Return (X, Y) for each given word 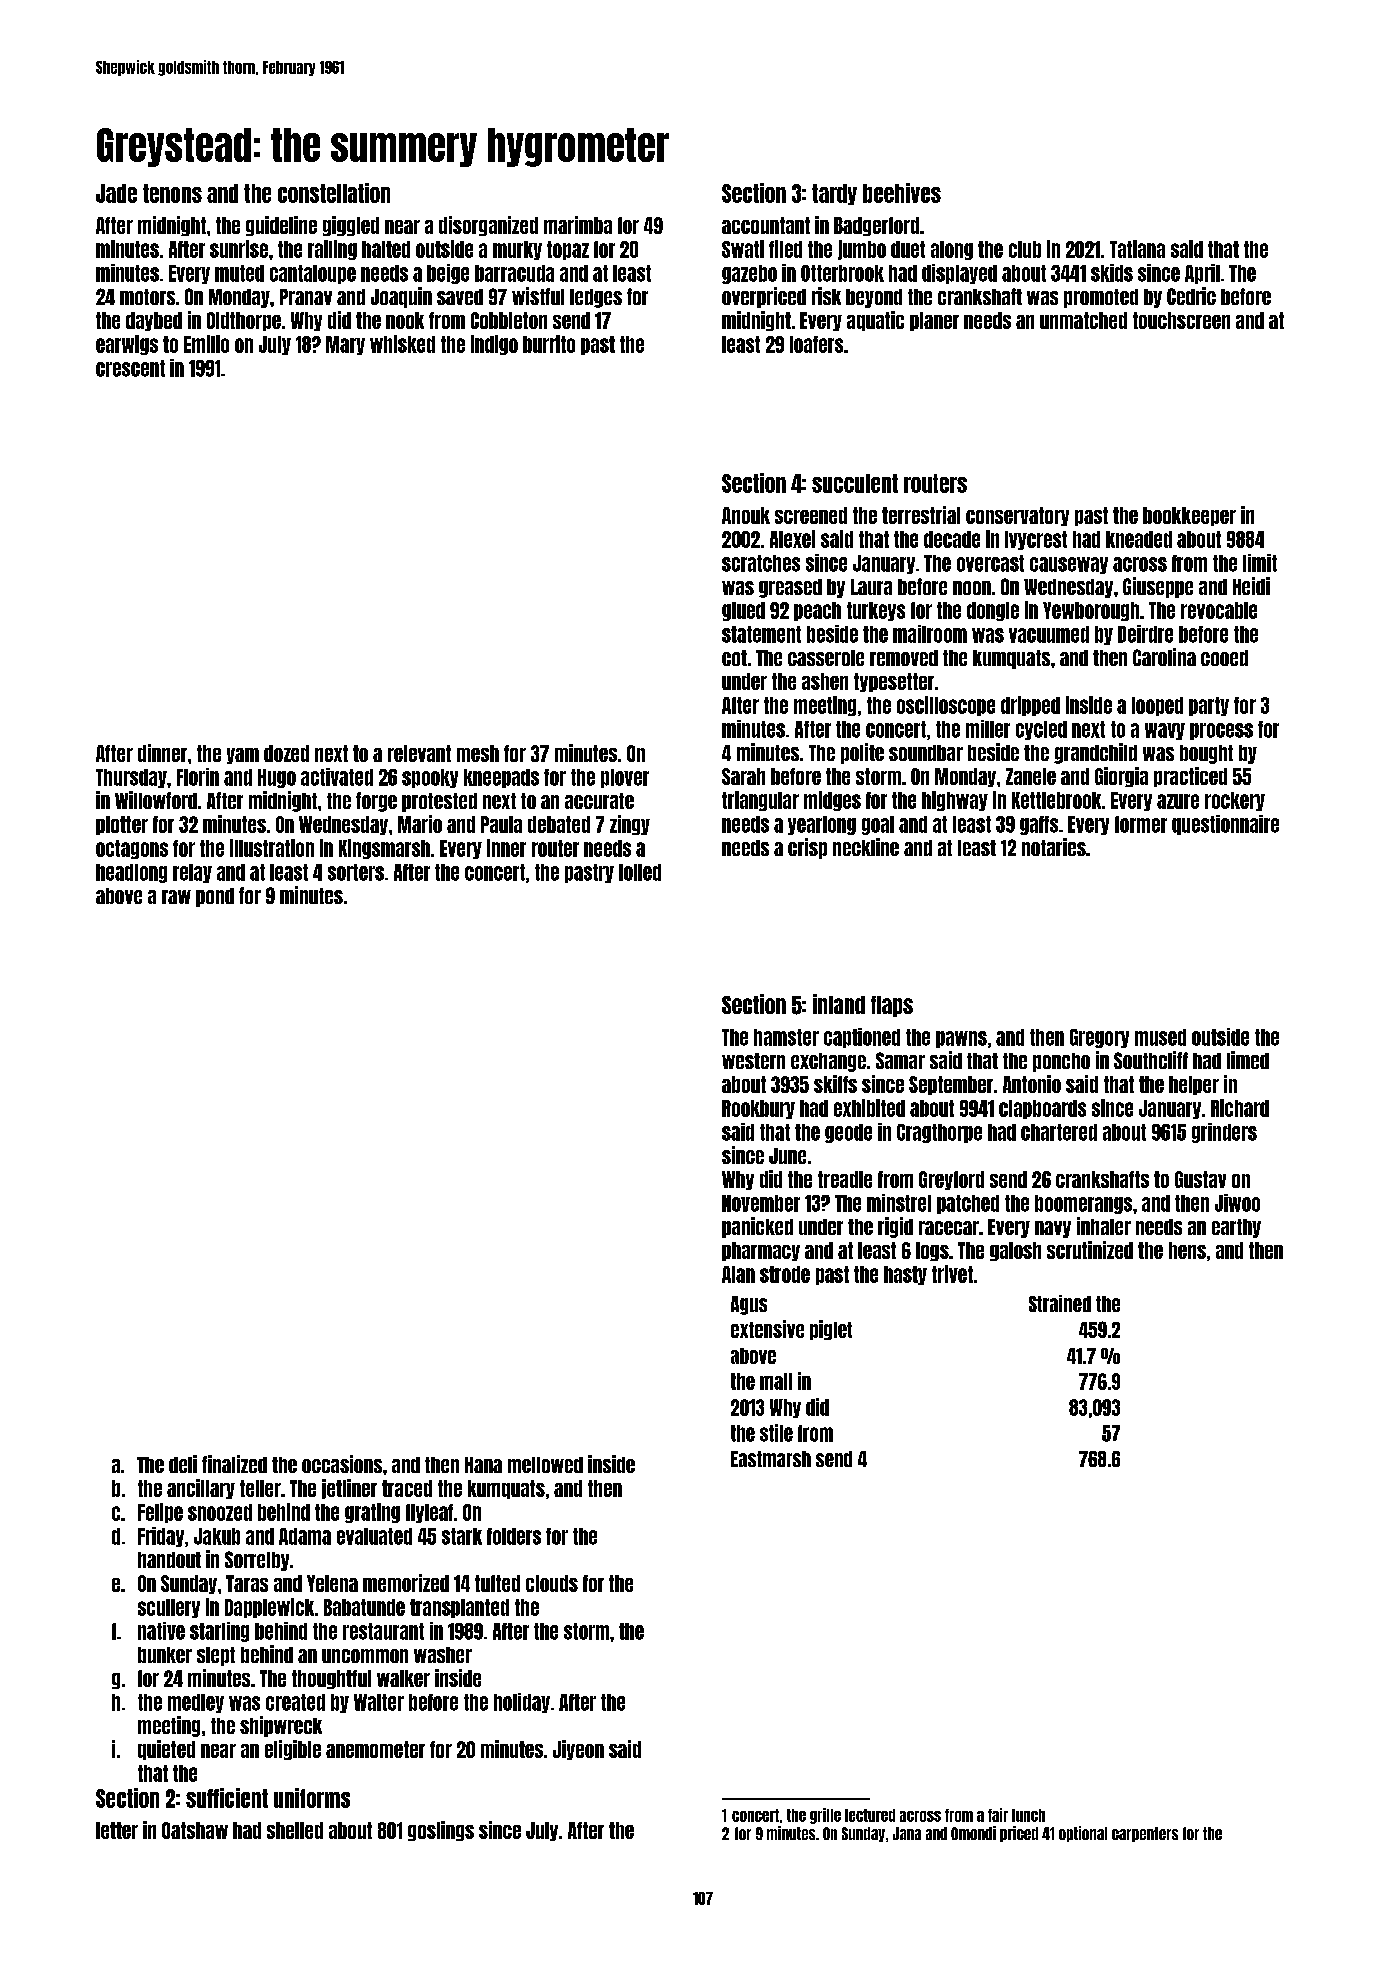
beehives (902, 193)
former (1141, 824)
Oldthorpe (244, 321)
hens (1187, 1250)
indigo (494, 345)
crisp (807, 848)
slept (216, 1656)
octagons (132, 849)
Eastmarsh (771, 1459)
